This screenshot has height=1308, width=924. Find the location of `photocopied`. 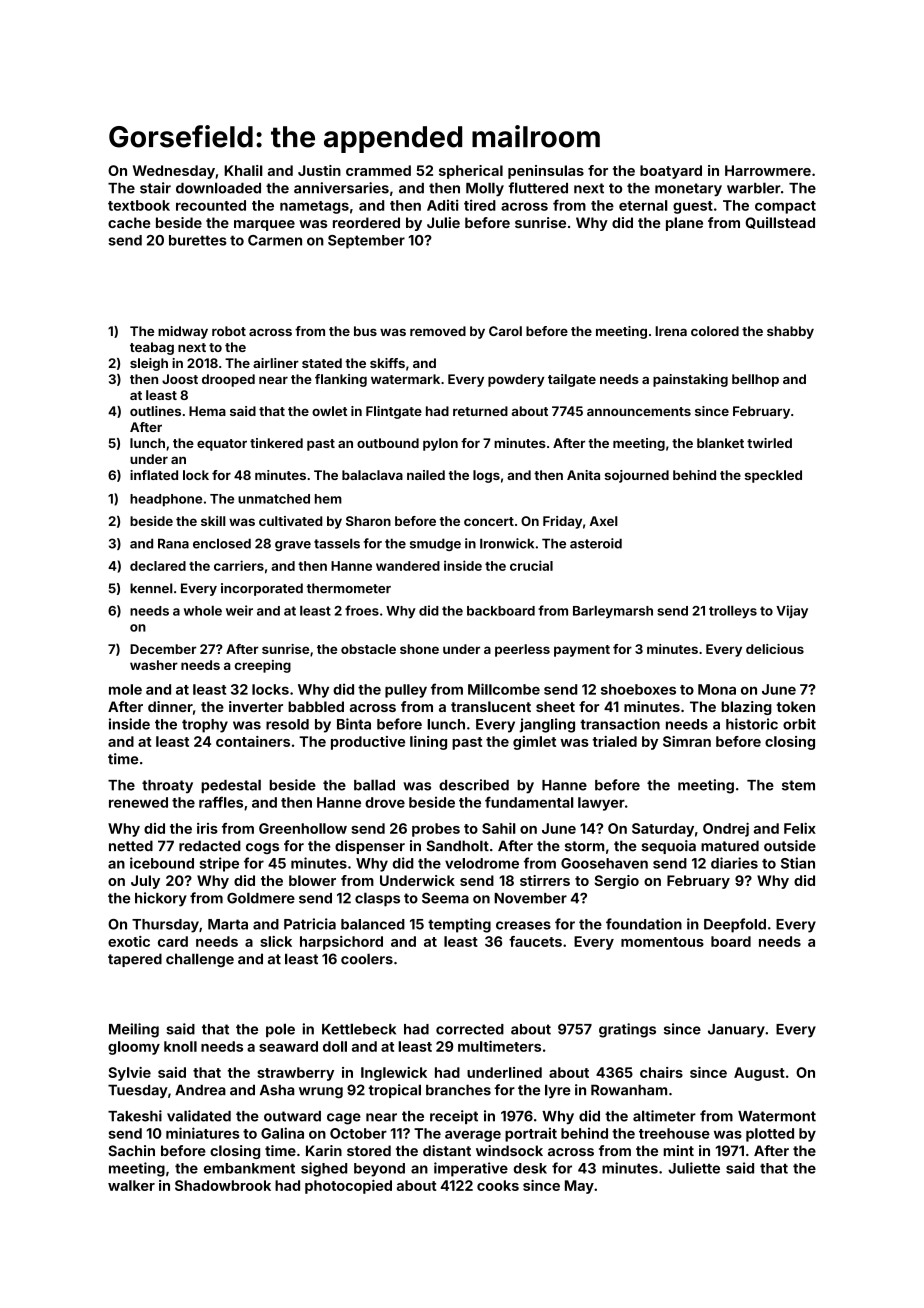

photocopied is located at coordinates (348, 1187).
